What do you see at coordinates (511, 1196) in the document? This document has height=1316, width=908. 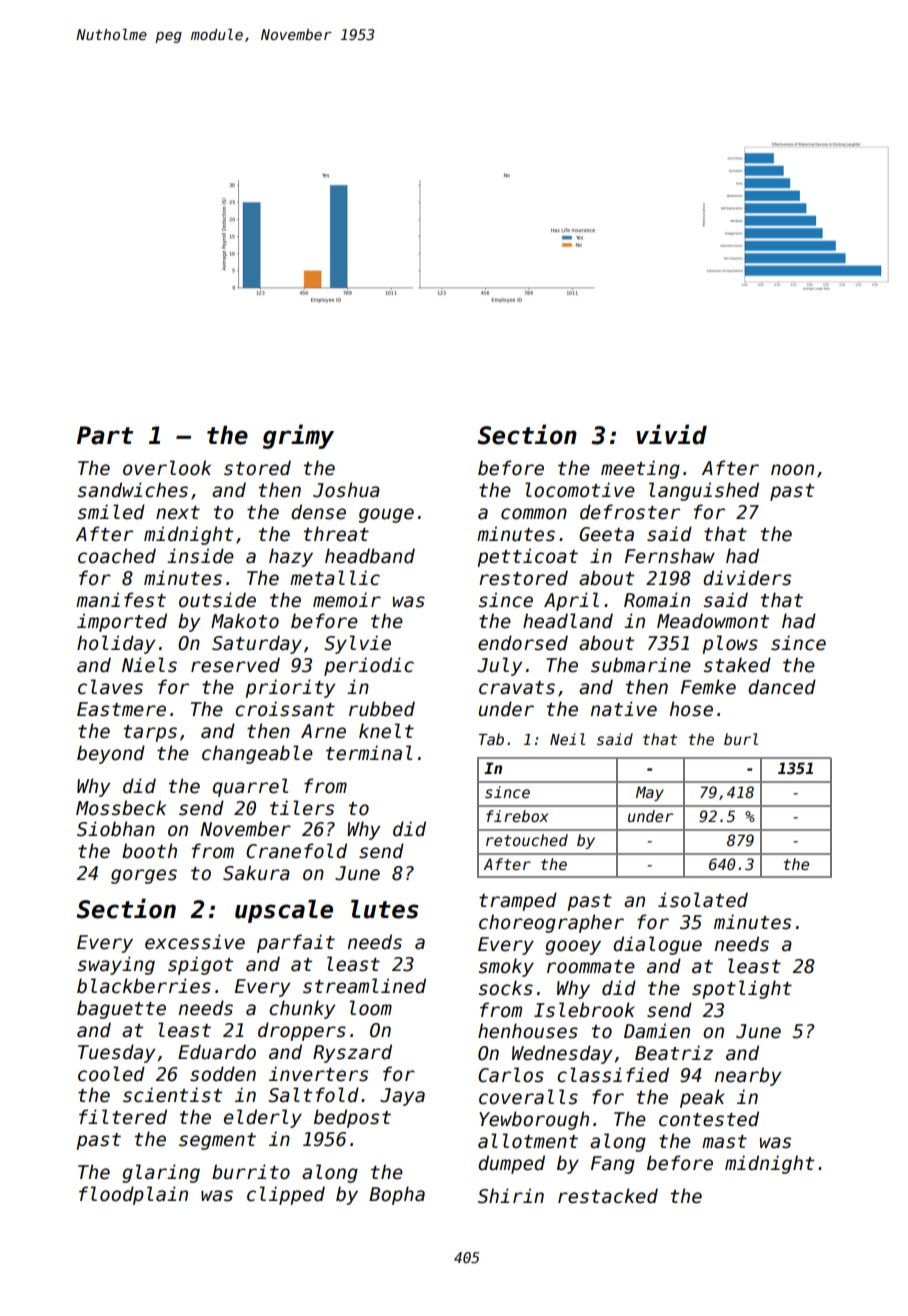 I see `Shirin` at bounding box center [511, 1196].
